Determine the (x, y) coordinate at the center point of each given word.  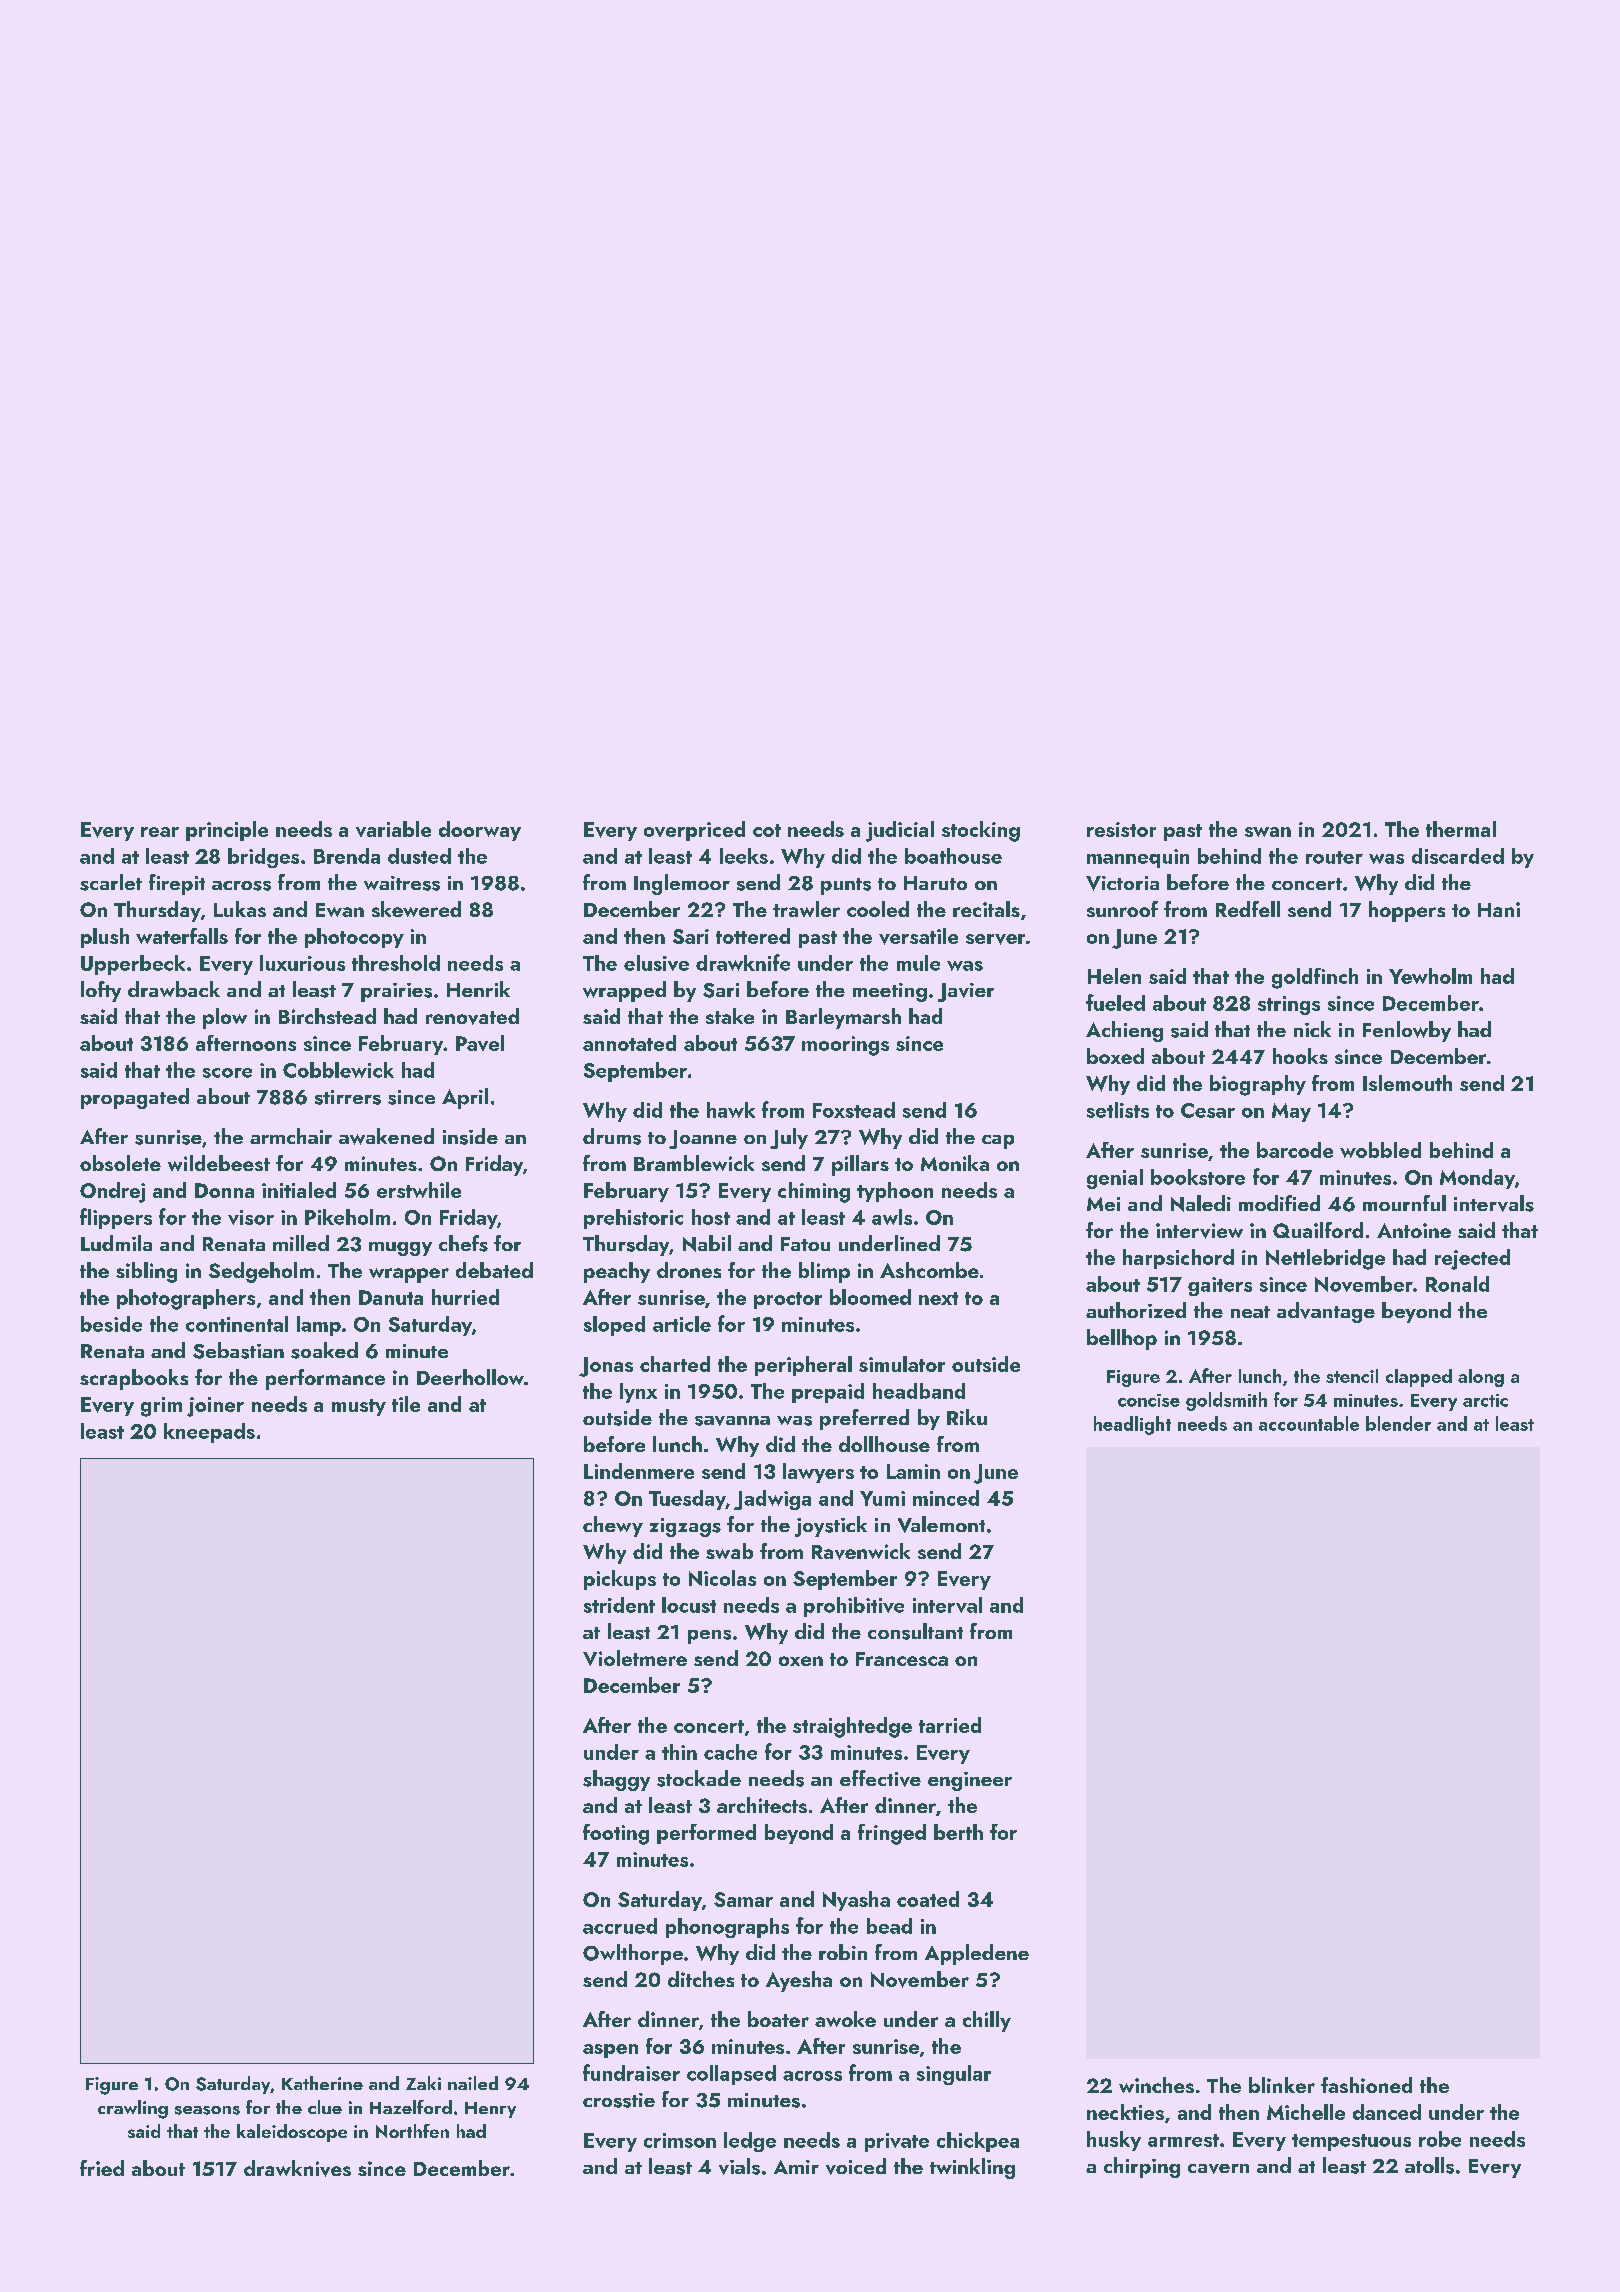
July (789, 1138)
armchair (291, 1136)
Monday (1477, 1179)
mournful (1404, 1203)
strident (619, 1605)
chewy (613, 1526)
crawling (133, 2109)
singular (954, 2075)
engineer (970, 1781)
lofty (101, 991)
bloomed (870, 1297)
